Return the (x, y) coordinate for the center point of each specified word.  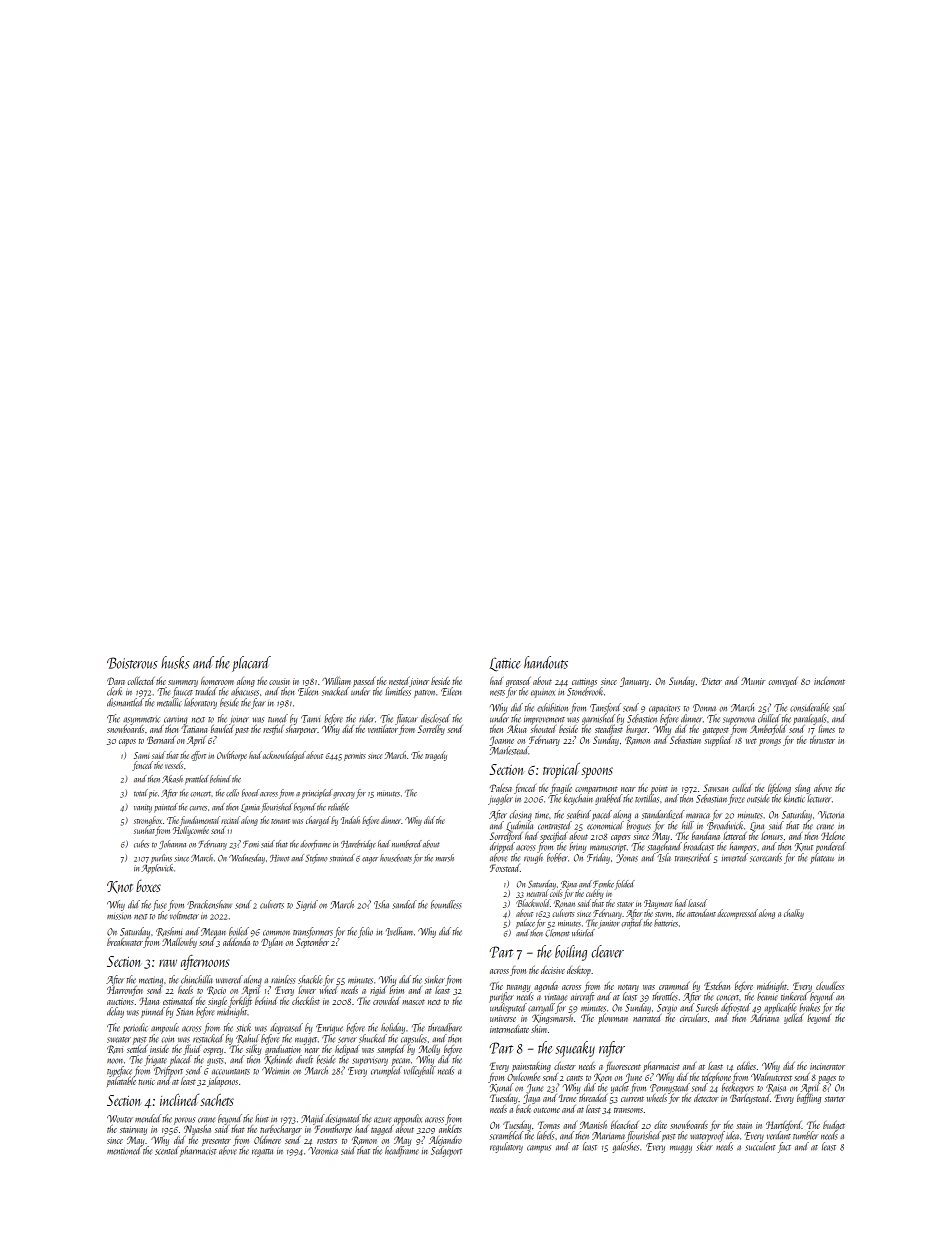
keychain (578, 799)
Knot (120, 887)
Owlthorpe (232, 756)
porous (184, 1121)
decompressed (737, 914)
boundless (446, 904)
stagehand (664, 847)
